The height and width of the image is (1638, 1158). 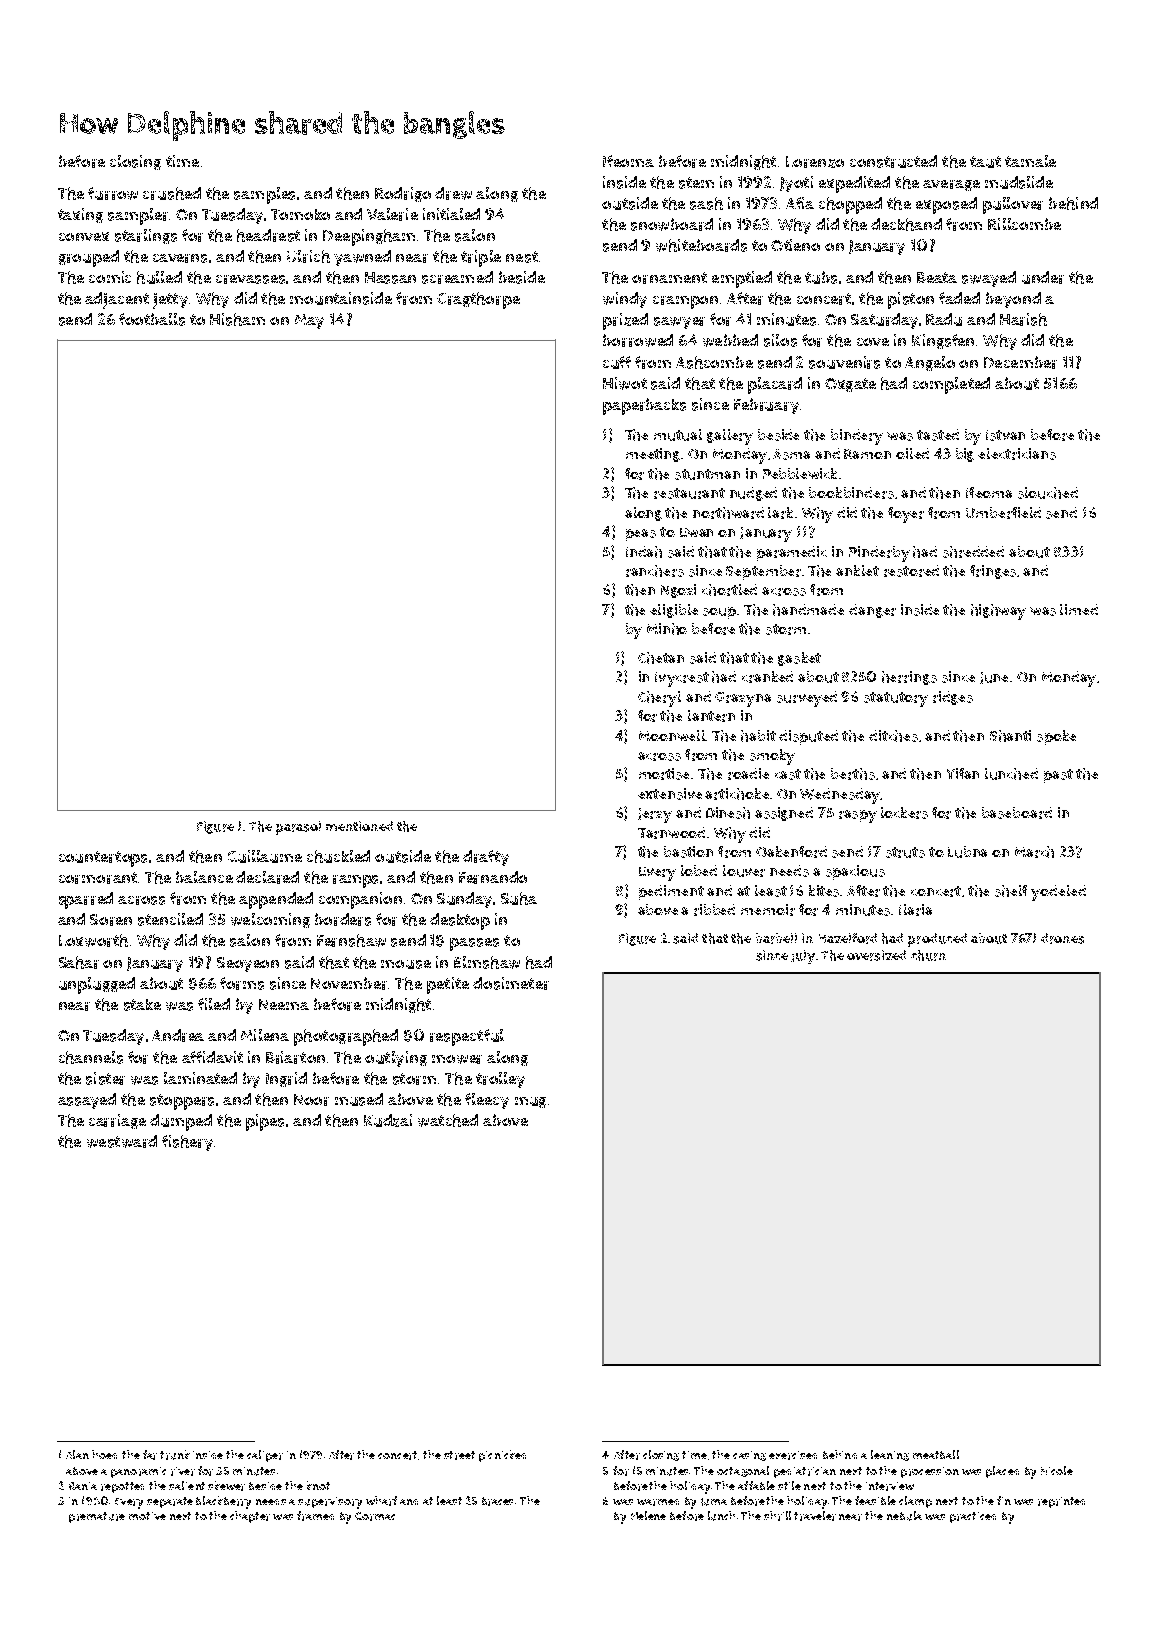 What do you see at coordinates (906, 224) in the image?
I see `deckhand` at bounding box center [906, 224].
